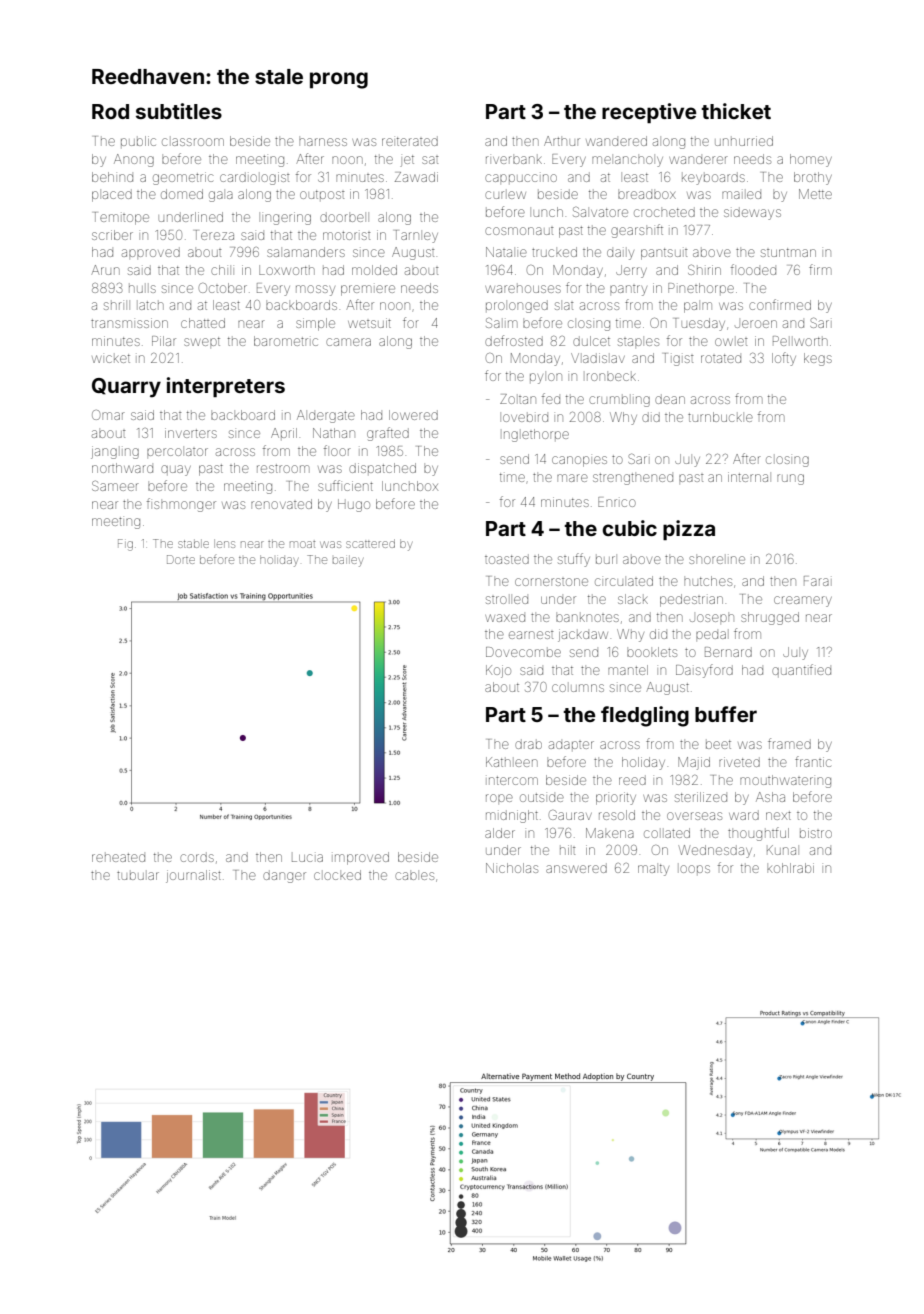 Image resolution: width=924 pixels, height=1314 pixels. Describe the element at coordinates (576, 868) in the image. I see `answered` at that location.
